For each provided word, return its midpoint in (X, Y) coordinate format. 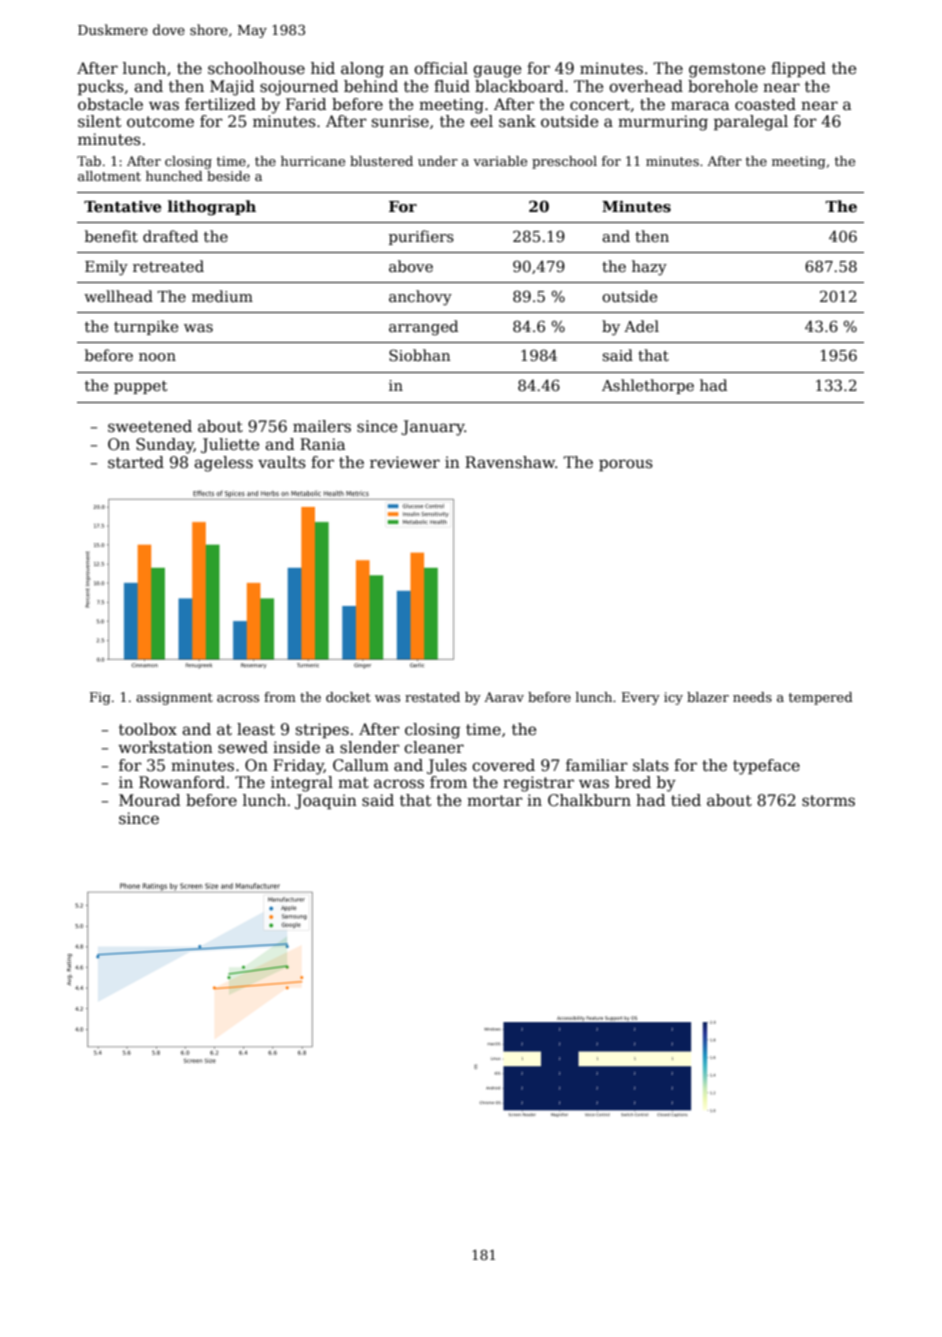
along (362, 70)
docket (348, 697)
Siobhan (420, 355)
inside (296, 747)
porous (626, 465)
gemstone (727, 70)
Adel (641, 326)
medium (222, 296)
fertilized (220, 104)
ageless (223, 464)
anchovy (420, 298)
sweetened (150, 426)
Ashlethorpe (648, 386)
